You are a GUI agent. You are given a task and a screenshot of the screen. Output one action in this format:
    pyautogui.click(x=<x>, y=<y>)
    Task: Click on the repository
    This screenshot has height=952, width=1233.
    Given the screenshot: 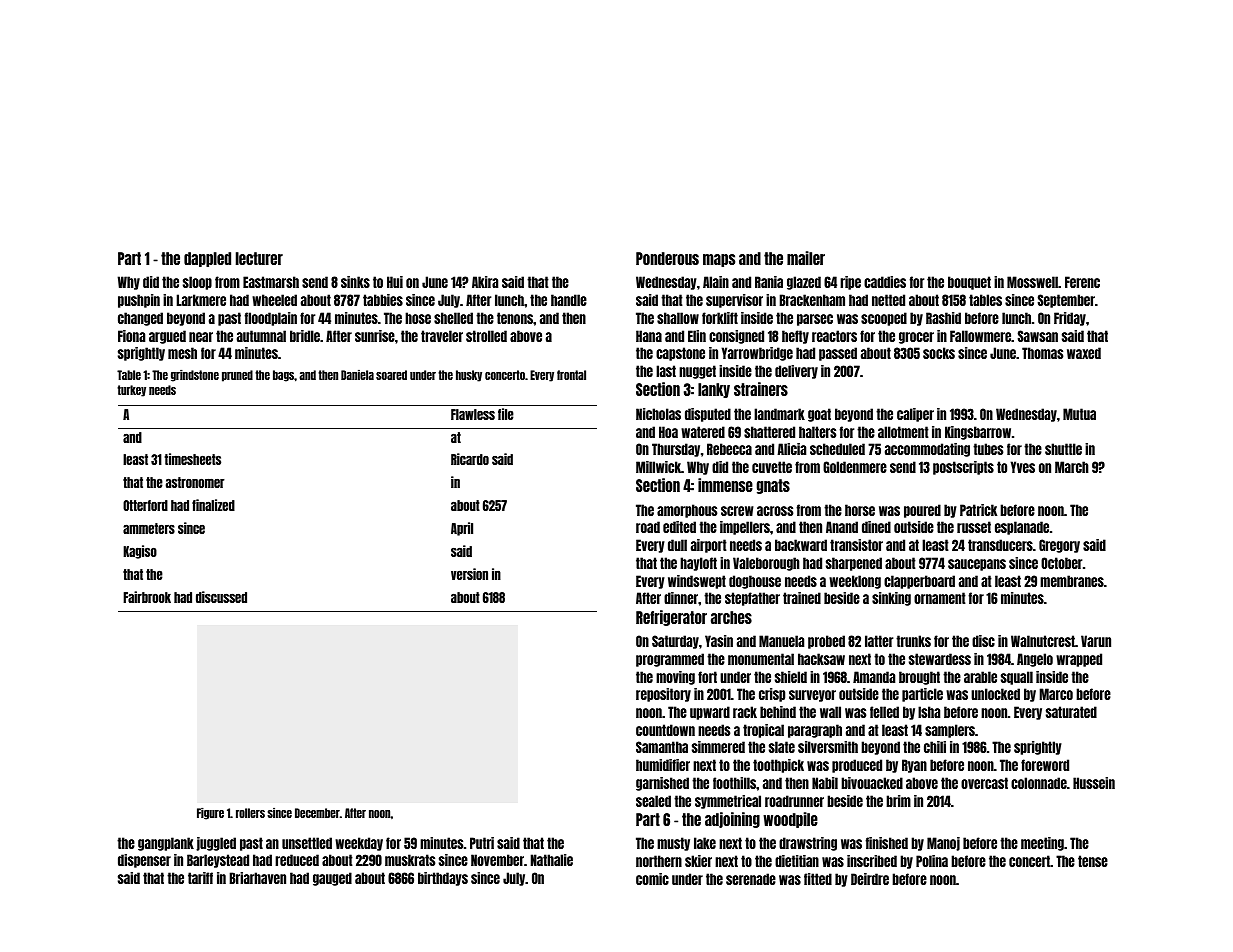 What is the action you would take?
    pyautogui.click(x=663, y=695)
